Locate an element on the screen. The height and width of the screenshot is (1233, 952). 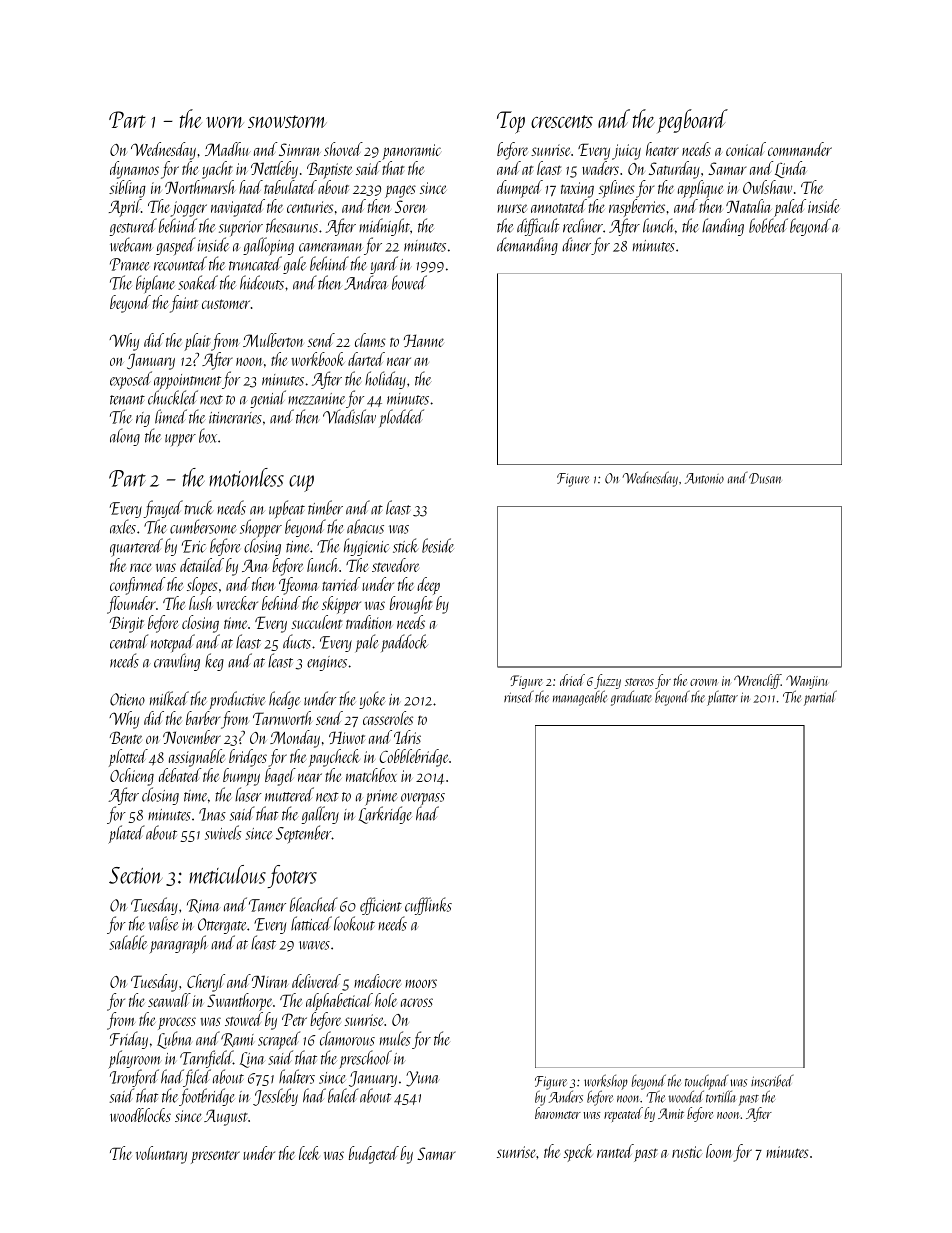
bobbed is located at coordinates (768, 225).
